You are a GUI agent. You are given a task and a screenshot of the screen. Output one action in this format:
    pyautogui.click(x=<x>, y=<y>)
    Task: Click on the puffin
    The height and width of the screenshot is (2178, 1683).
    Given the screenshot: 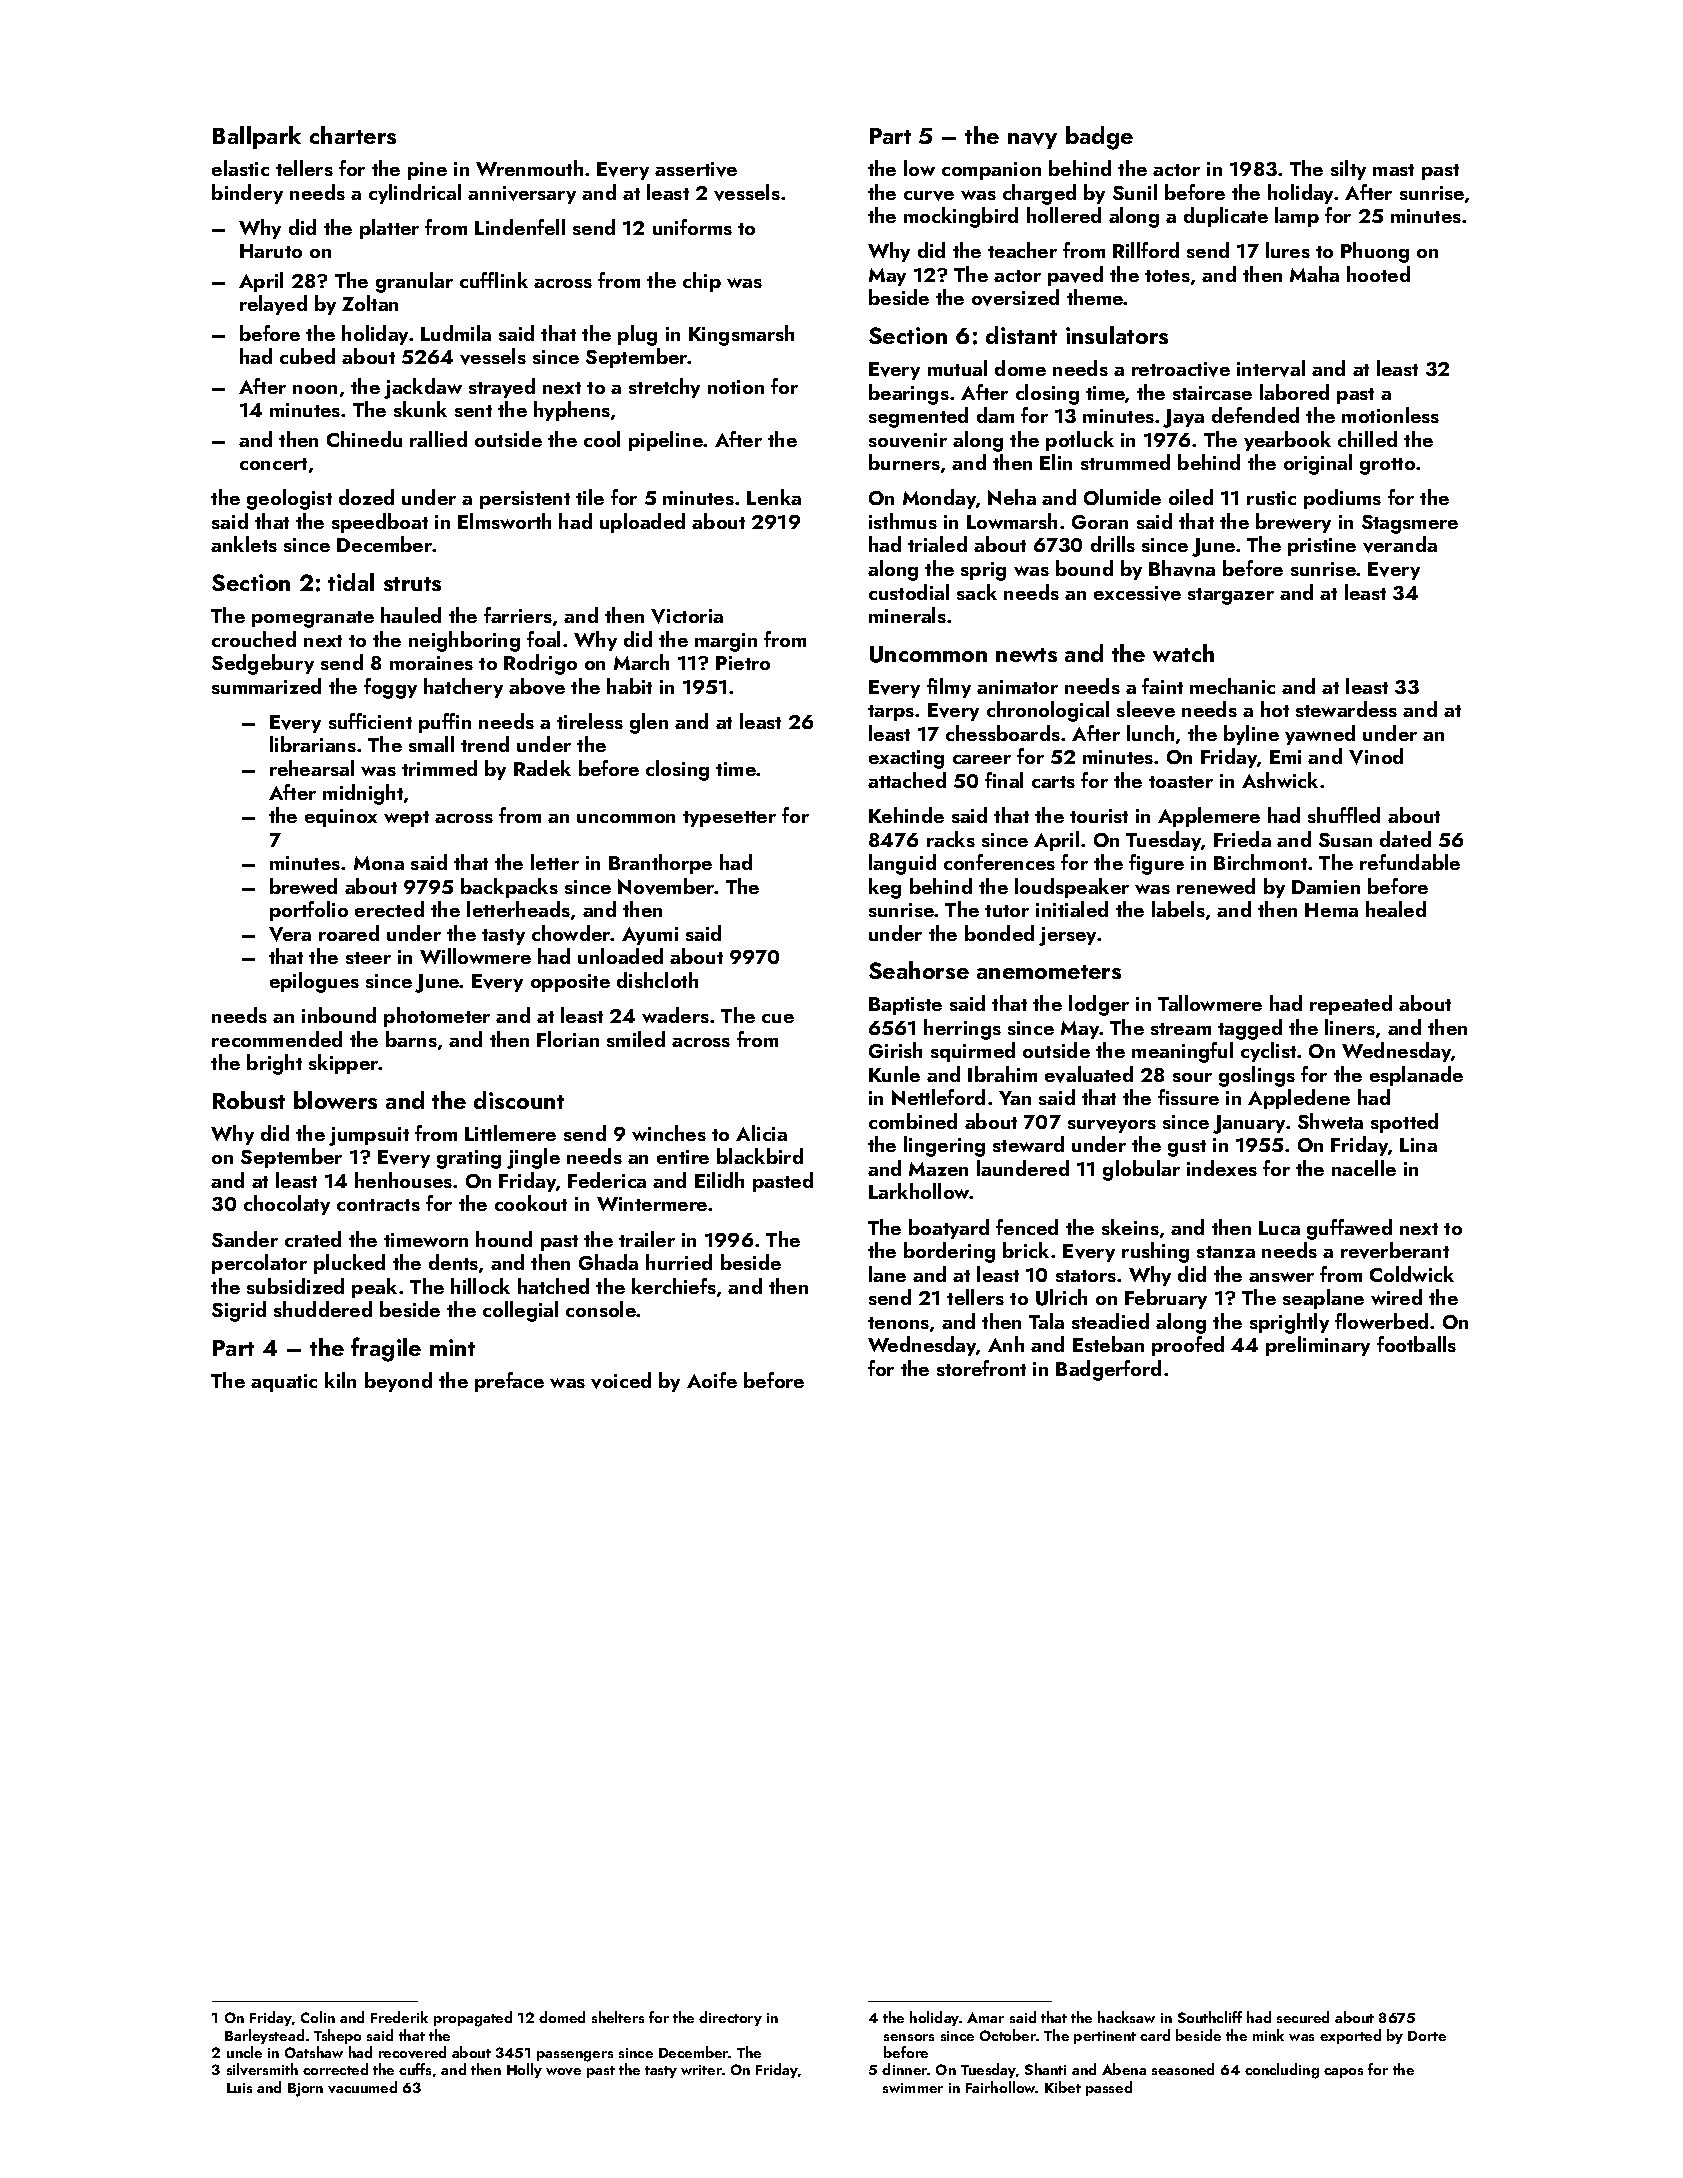 What is the action you would take?
    pyautogui.click(x=445, y=723)
